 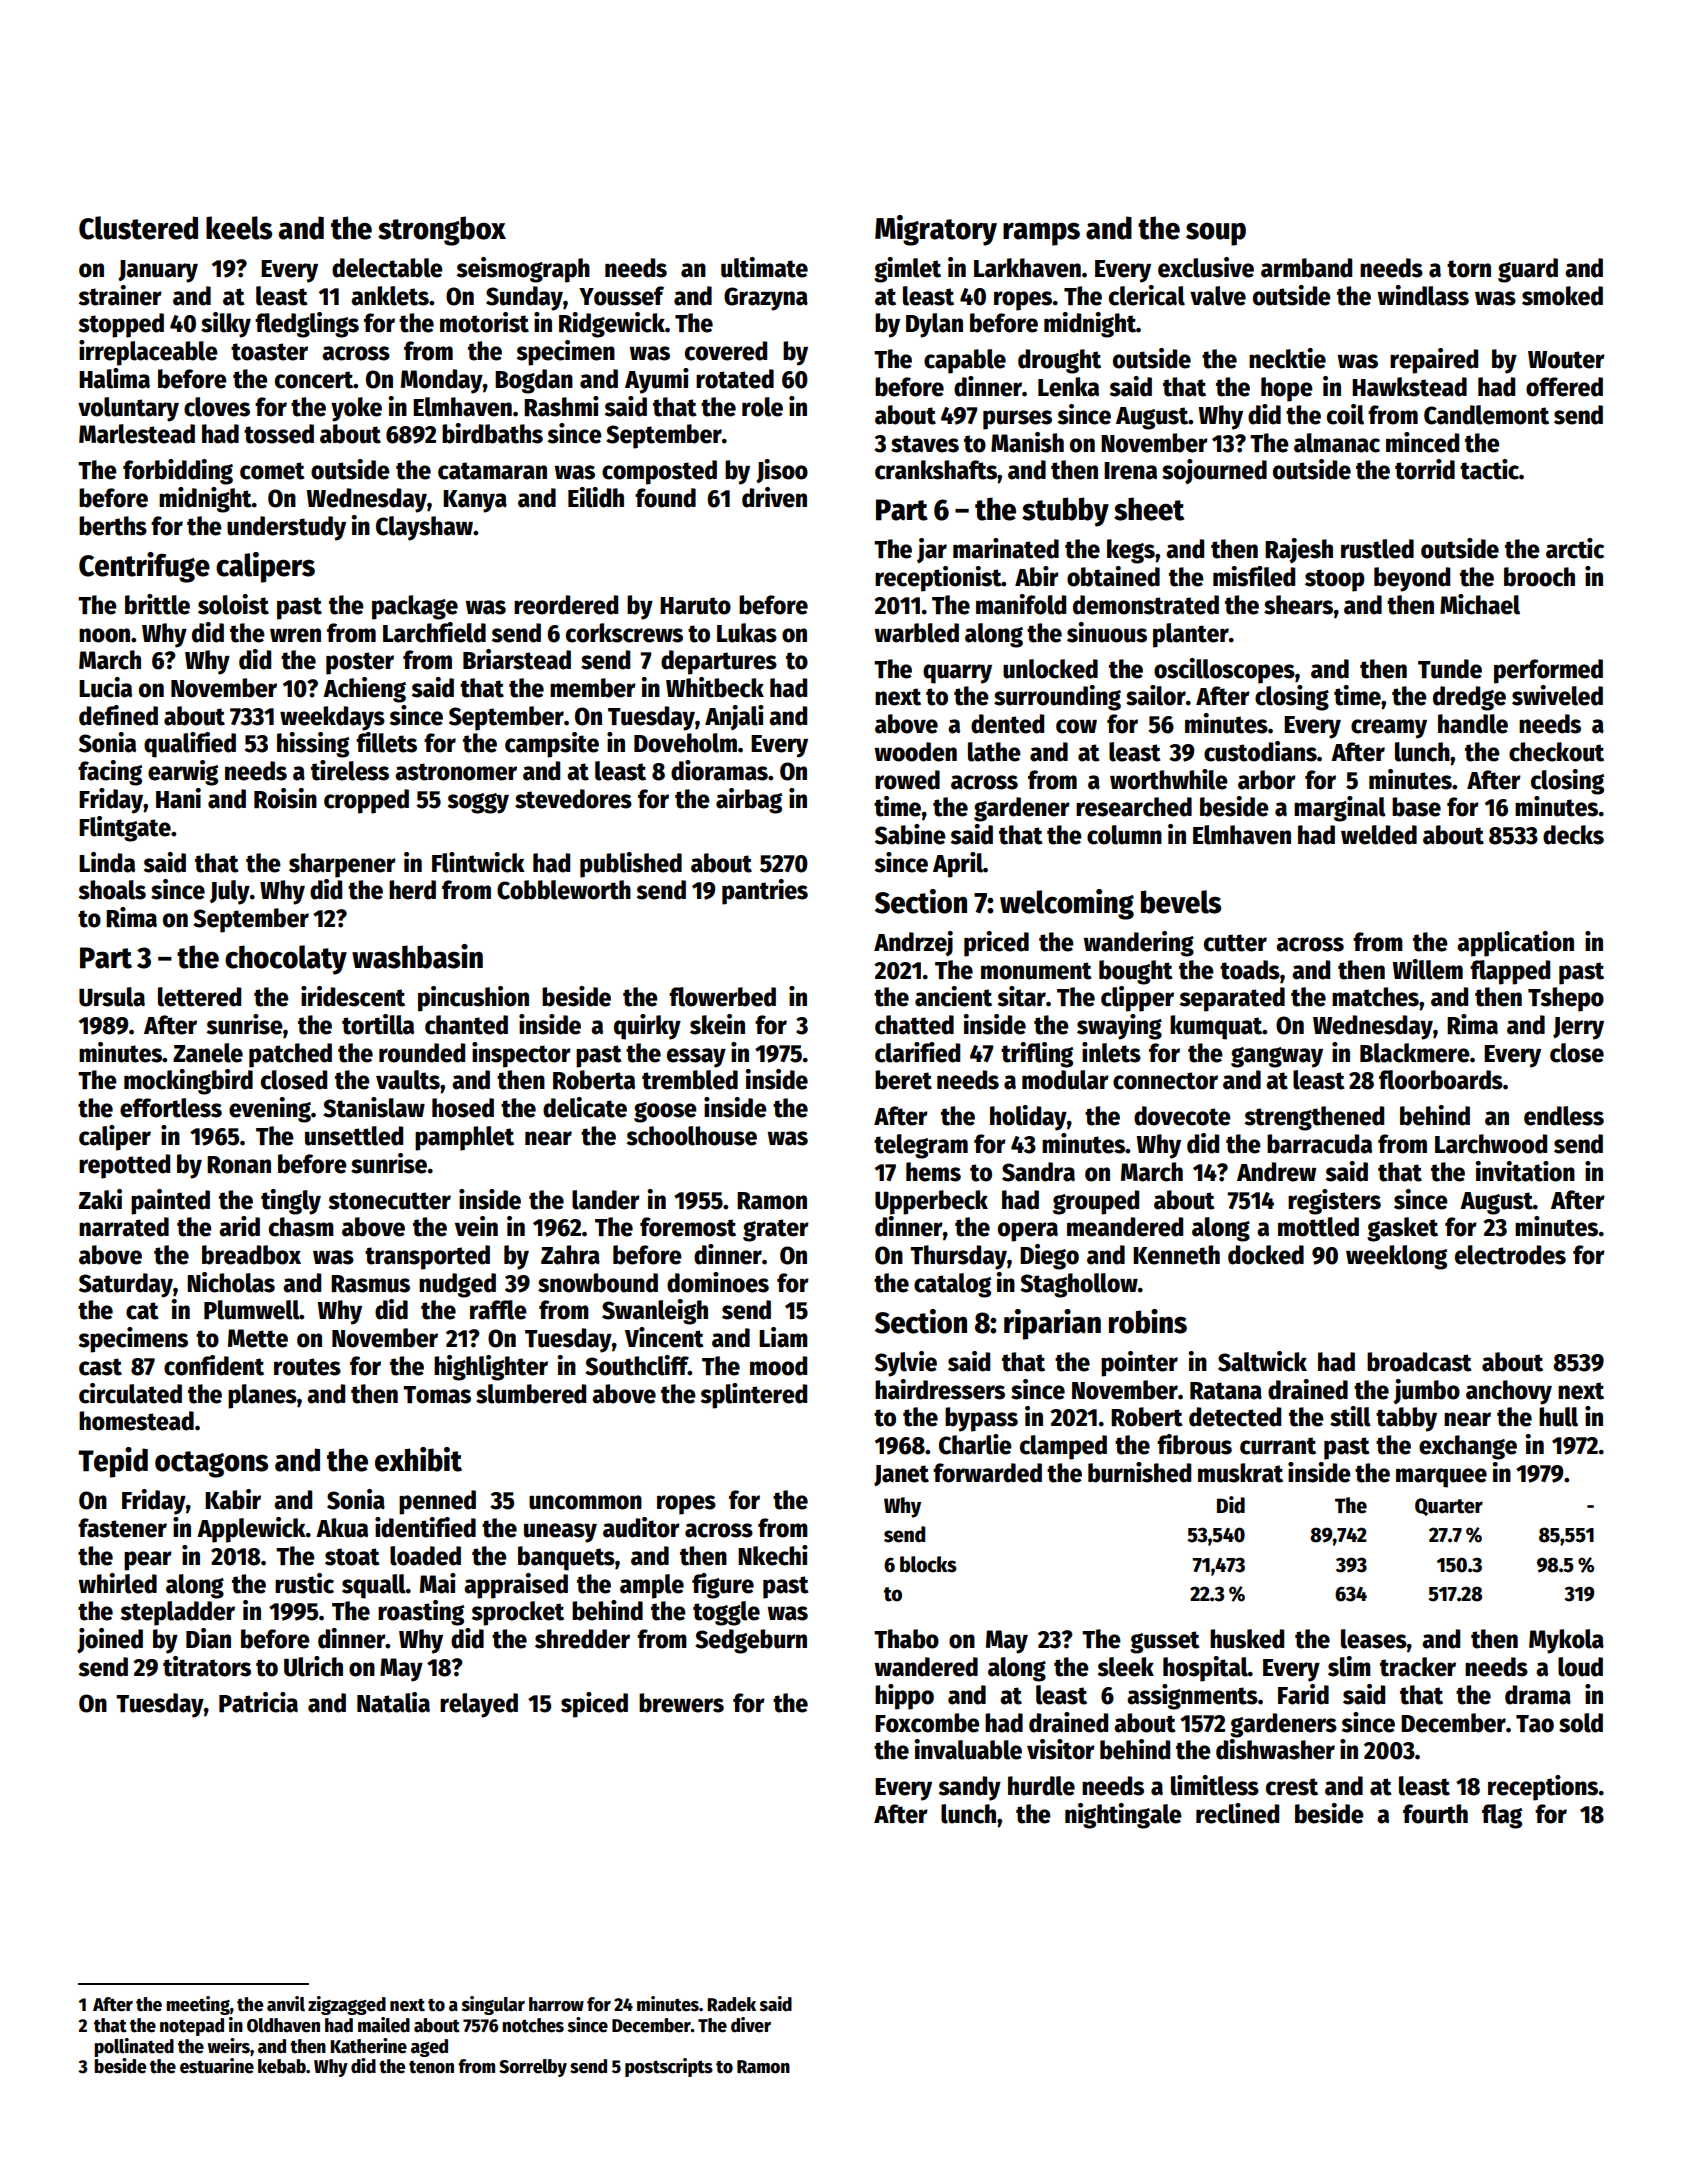 What do you see at coordinates (631, 865) in the document?
I see `published` at bounding box center [631, 865].
